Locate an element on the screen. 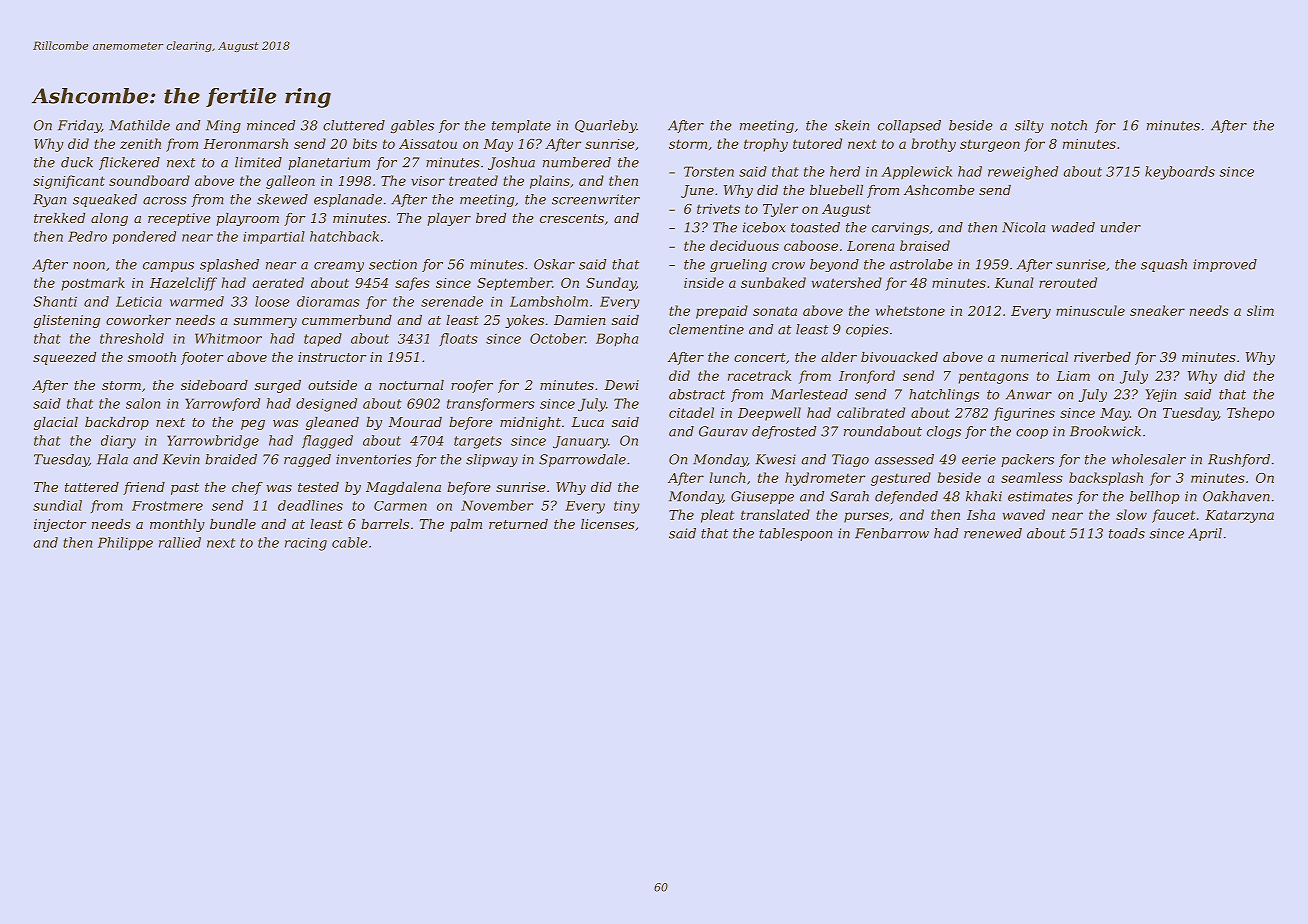  keyboards is located at coordinates (1180, 173).
